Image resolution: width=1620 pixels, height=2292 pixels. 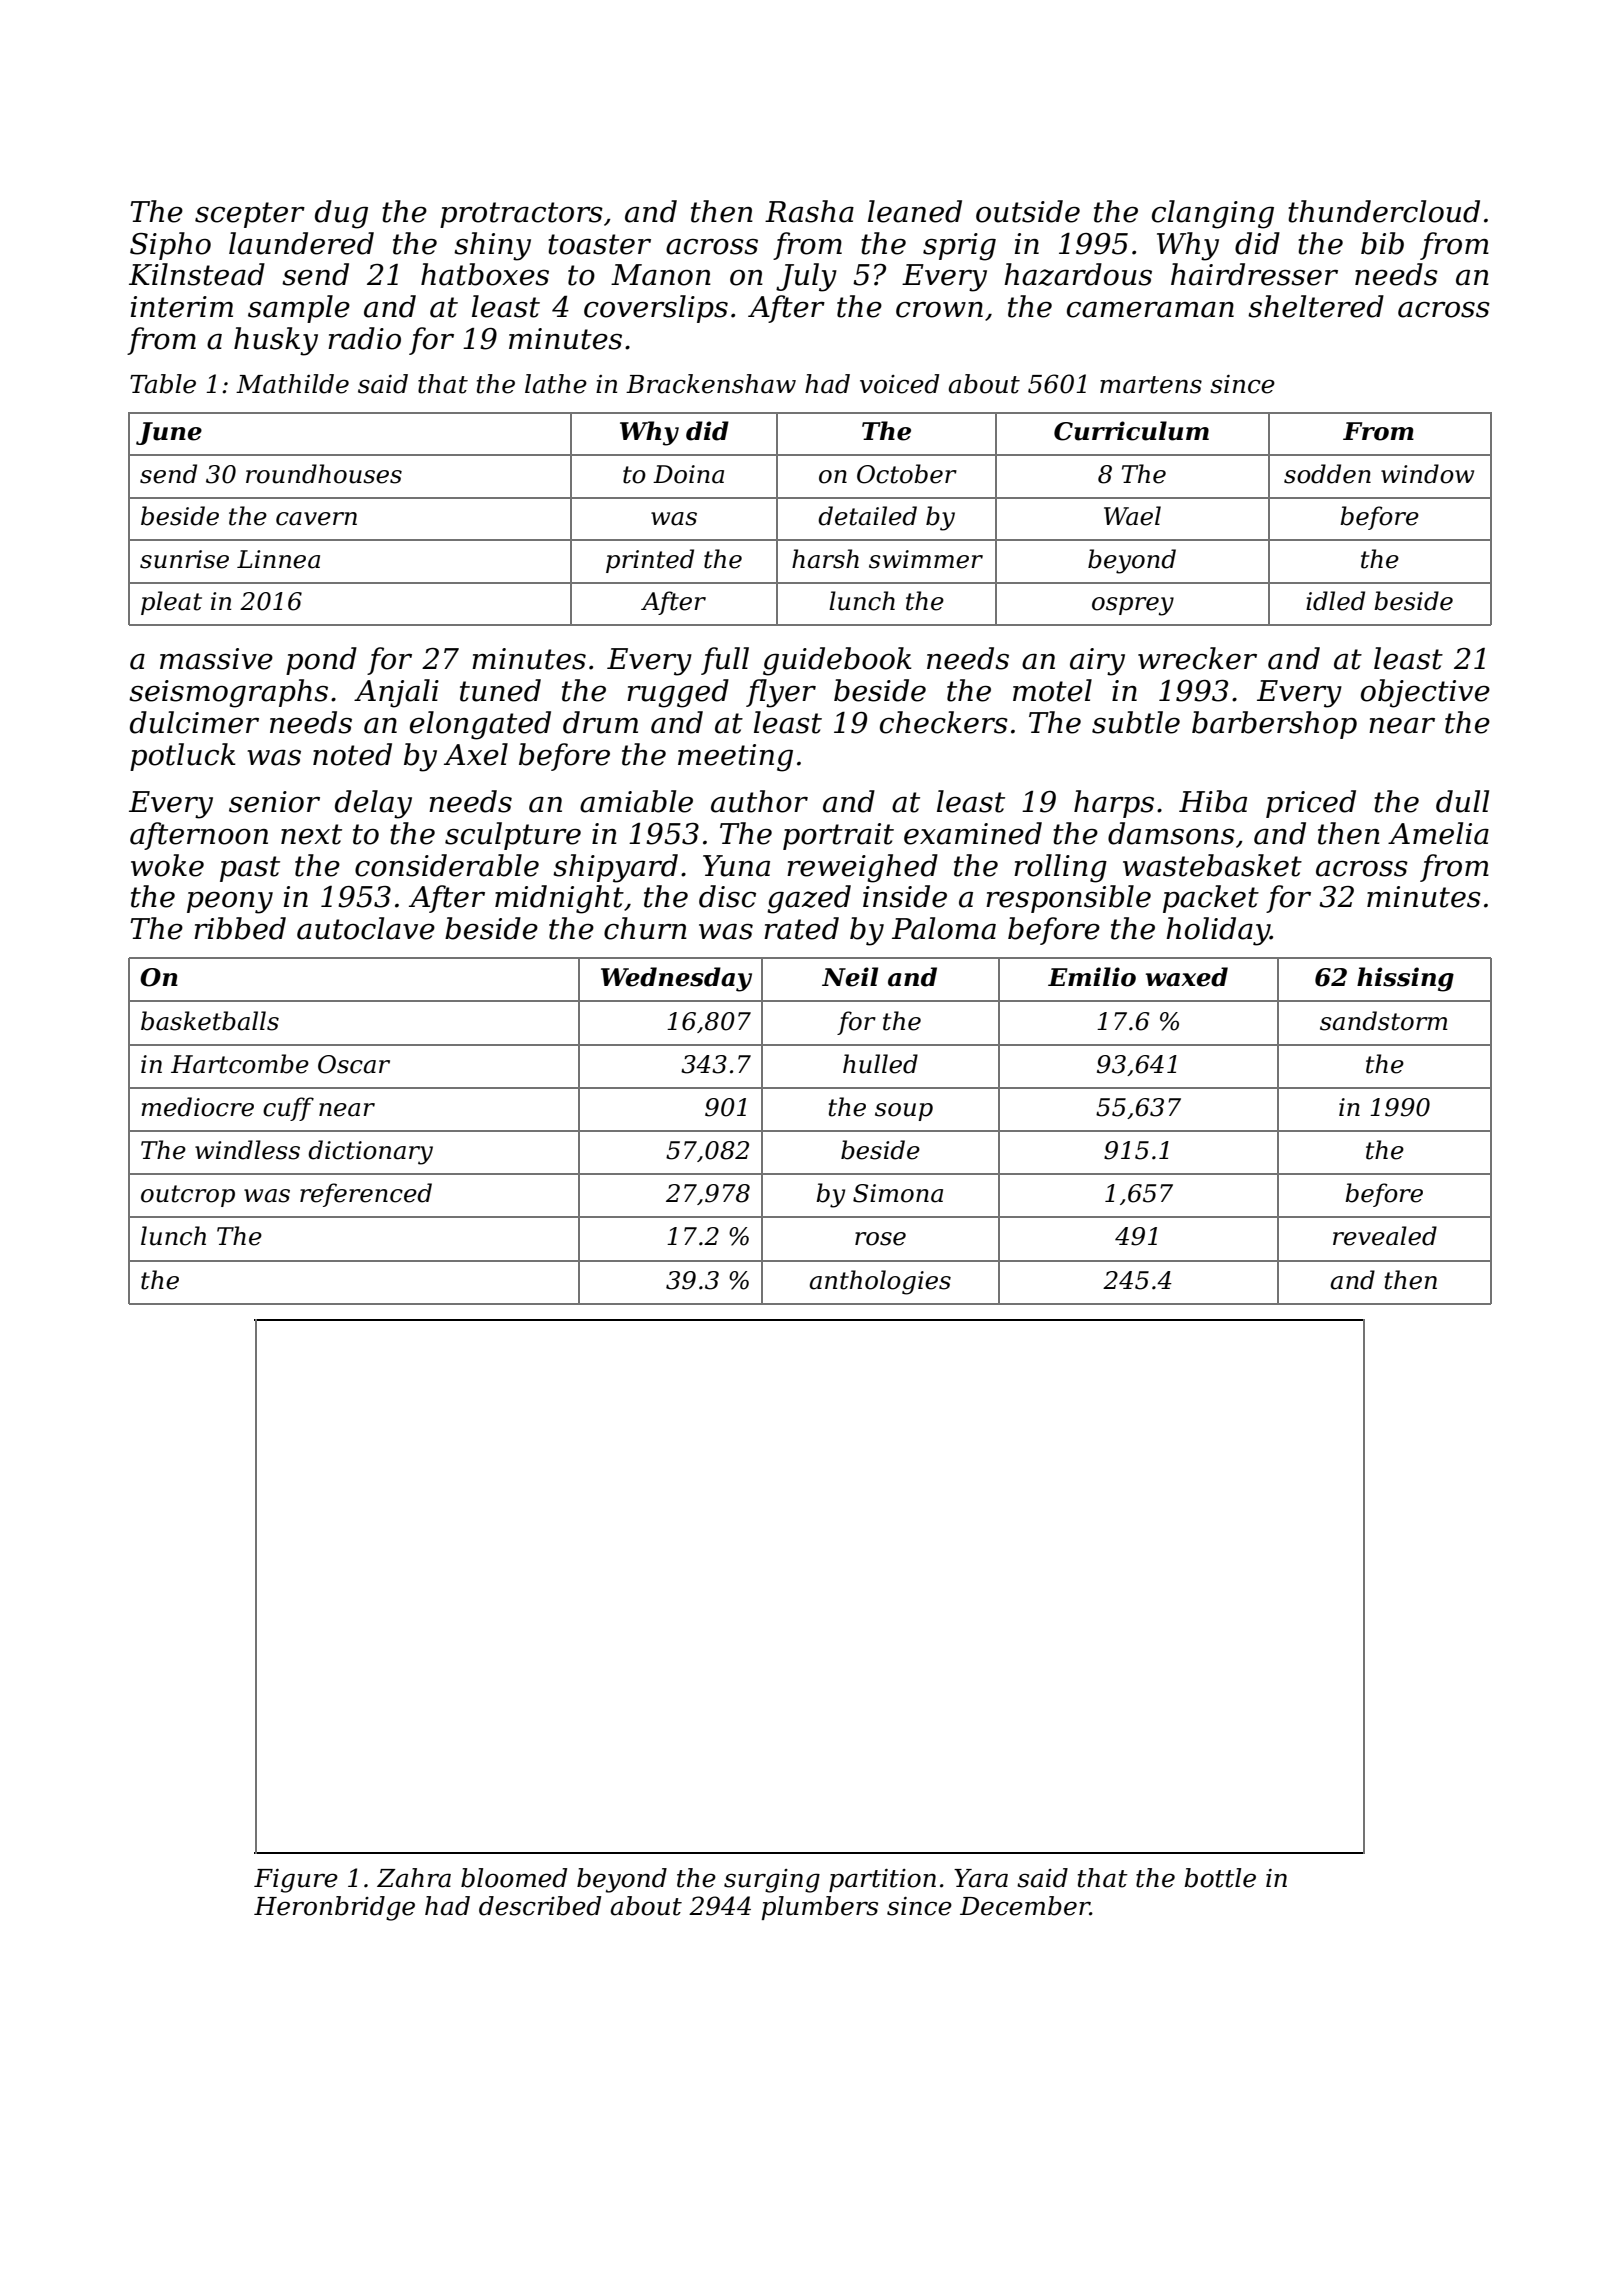 I want to click on described, so click(x=540, y=1906).
